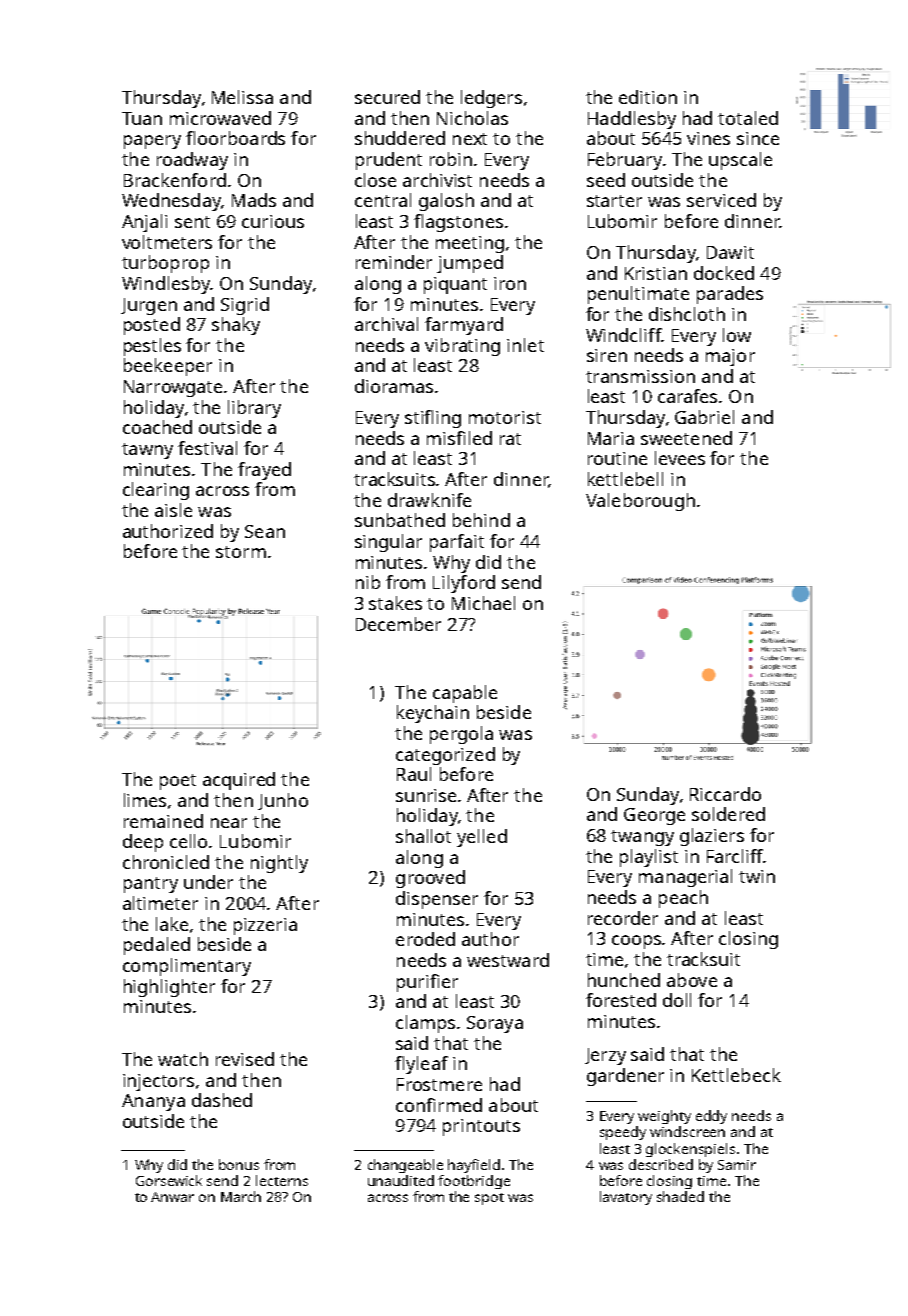  Describe the element at coordinates (183, 1059) in the screenshot. I see `watch` at that location.
